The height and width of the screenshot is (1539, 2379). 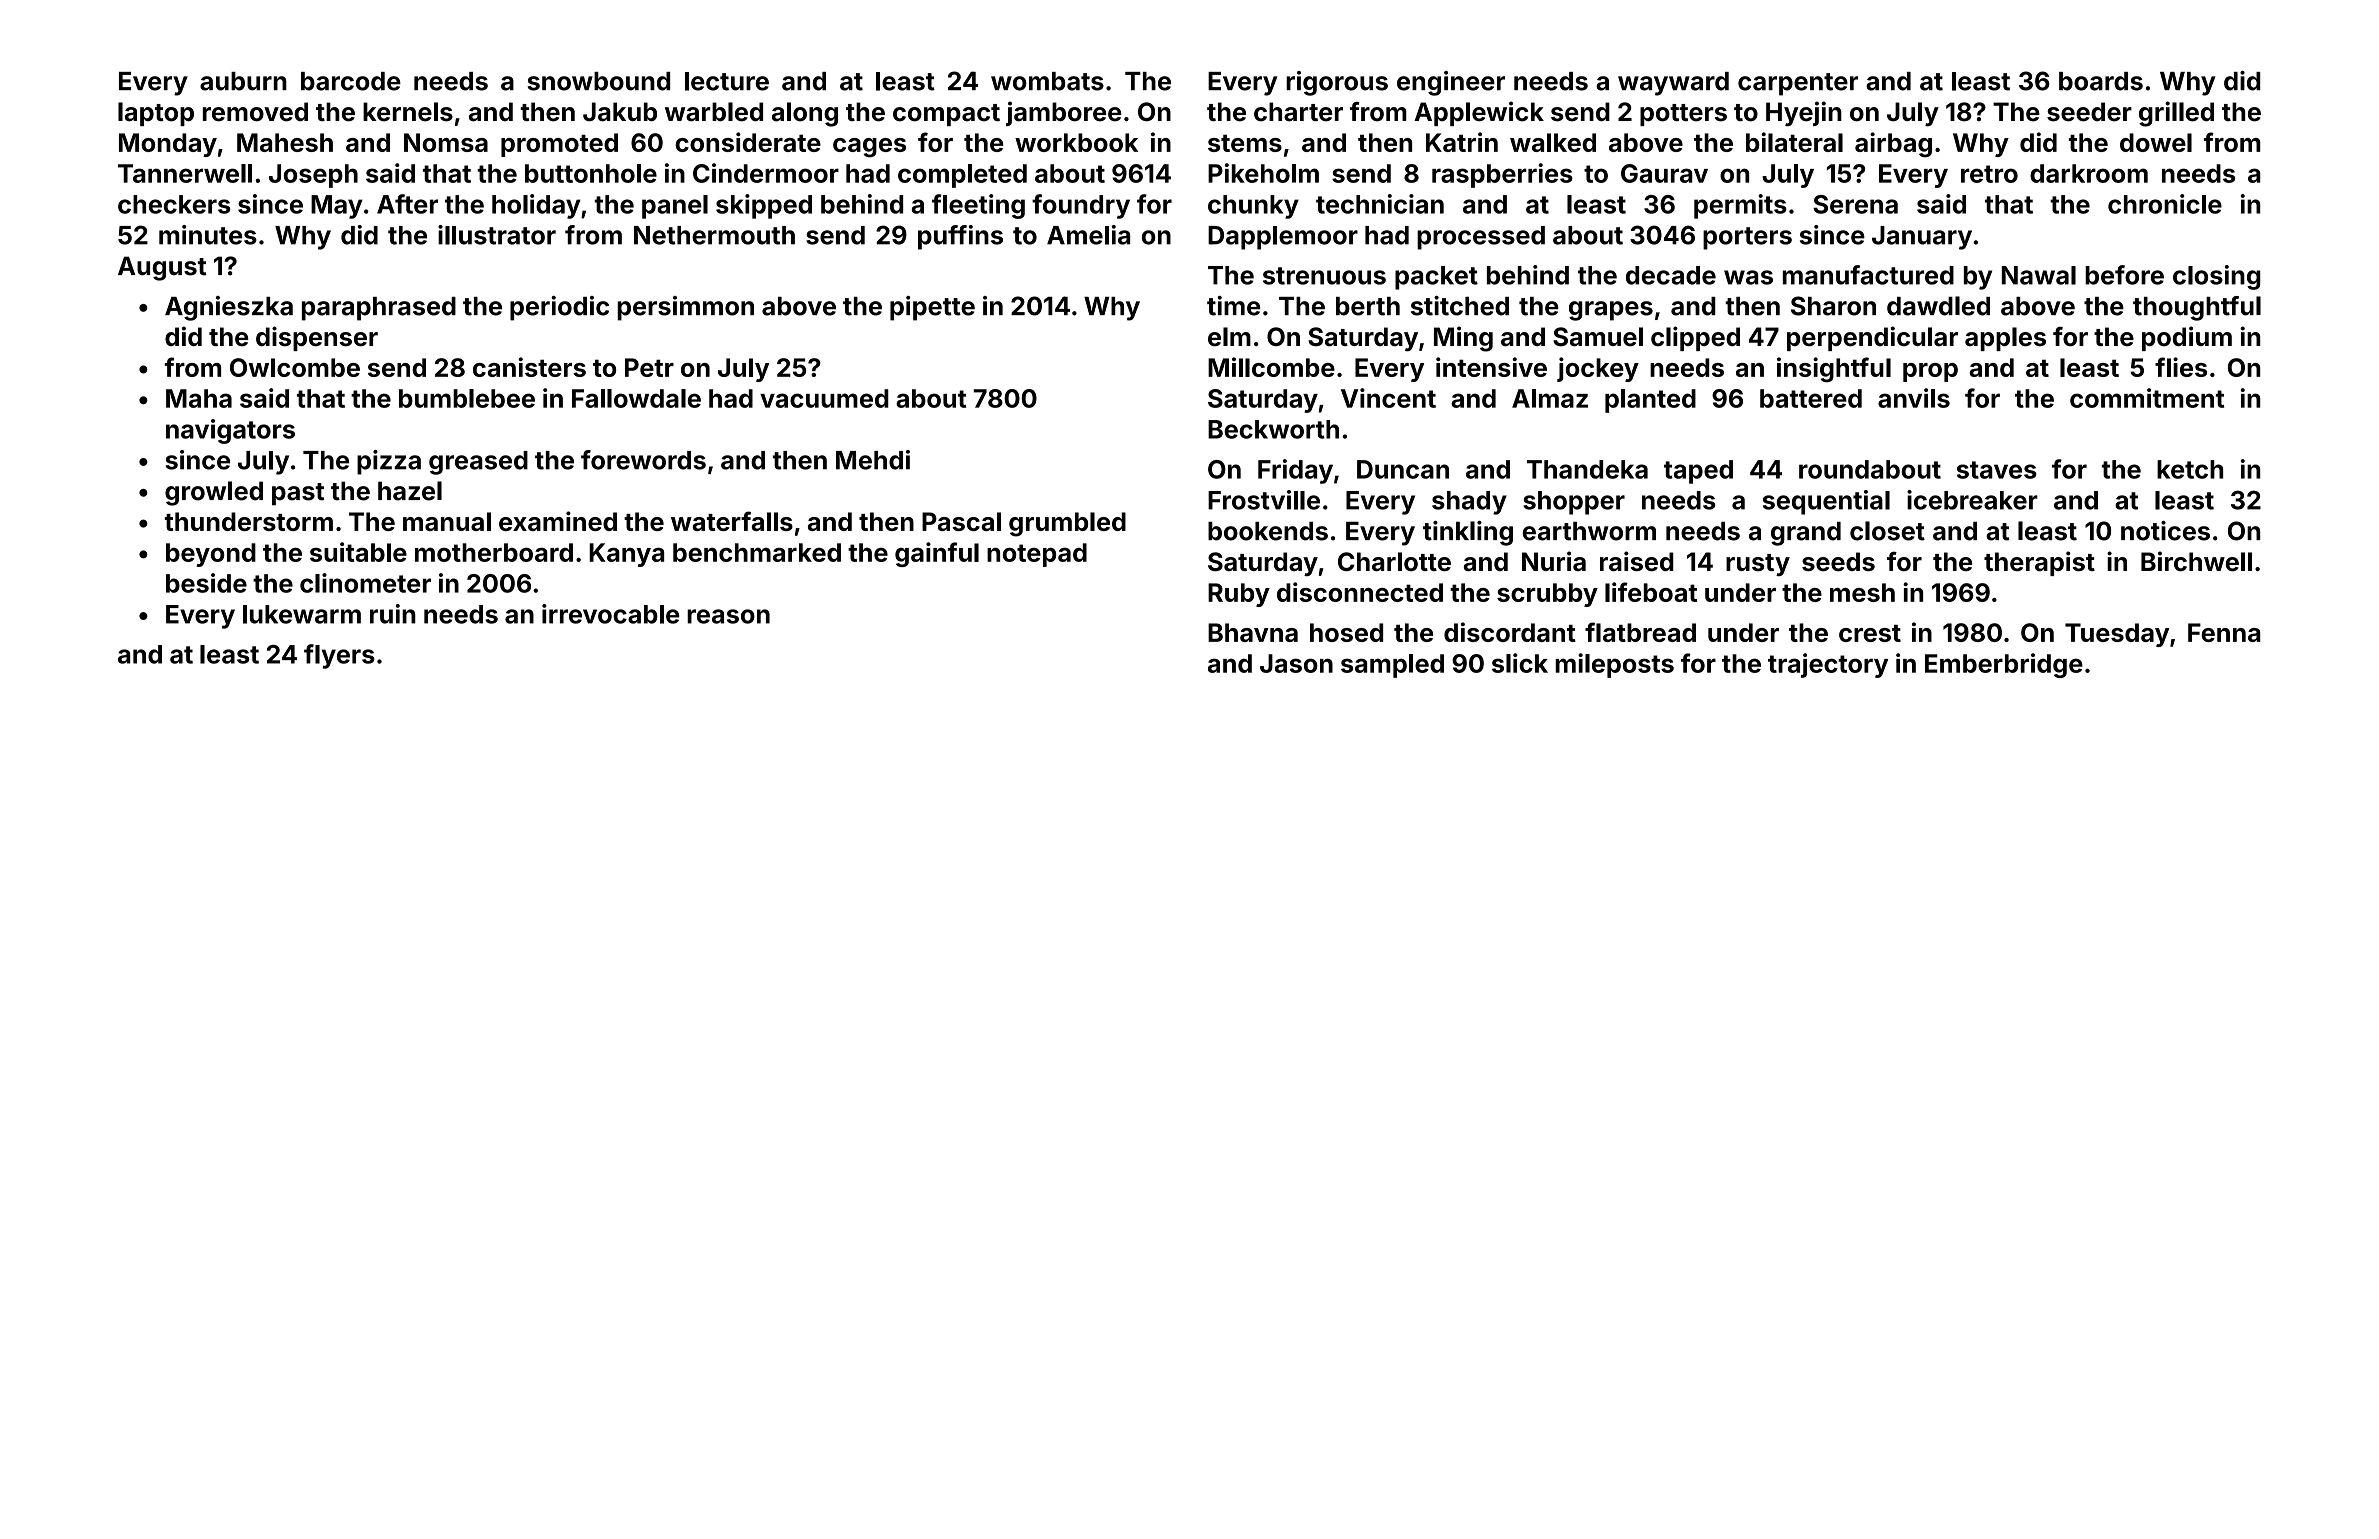 I want to click on lukewarm, so click(x=302, y=614).
